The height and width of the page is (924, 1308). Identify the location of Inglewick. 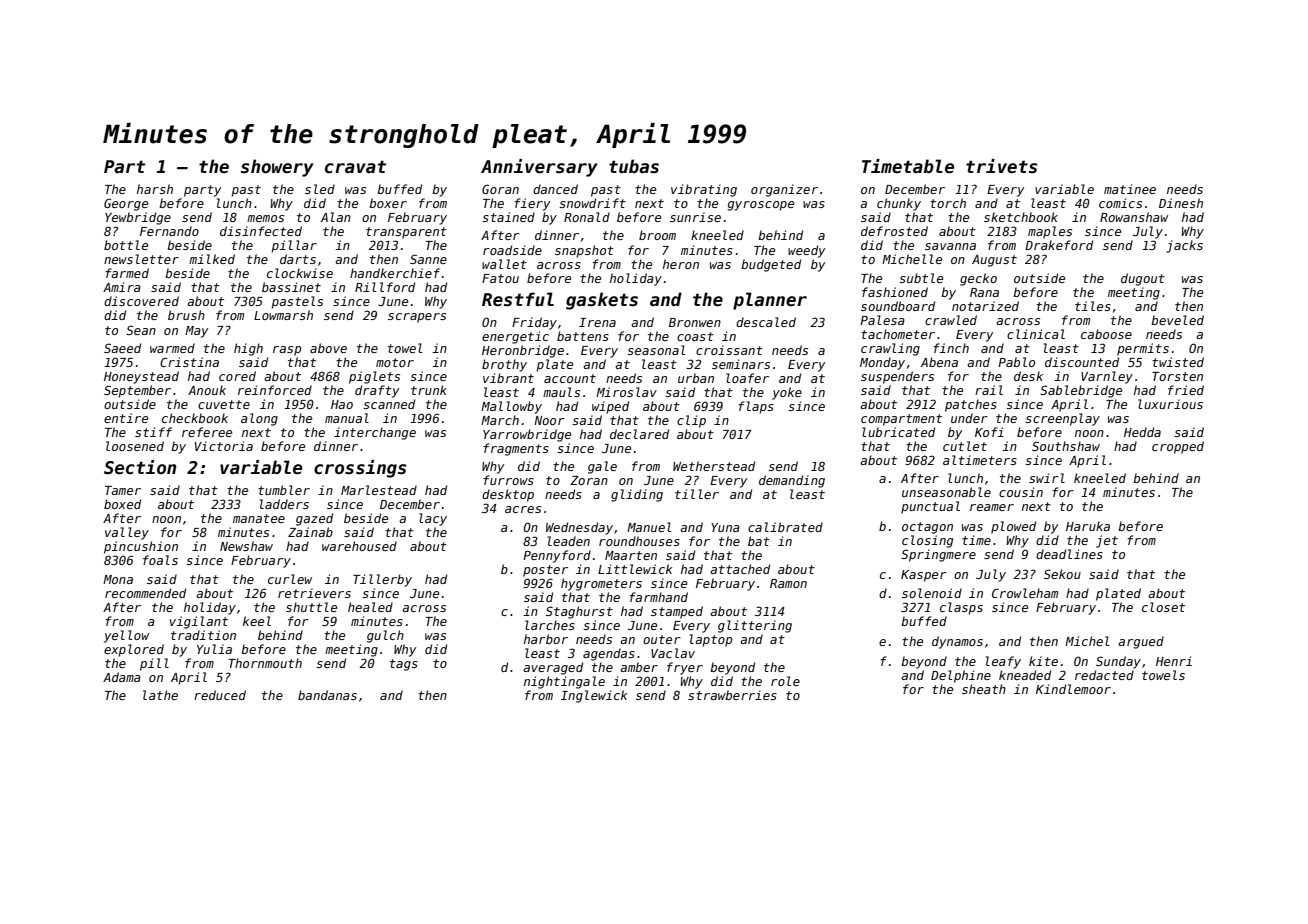
(594, 696).
